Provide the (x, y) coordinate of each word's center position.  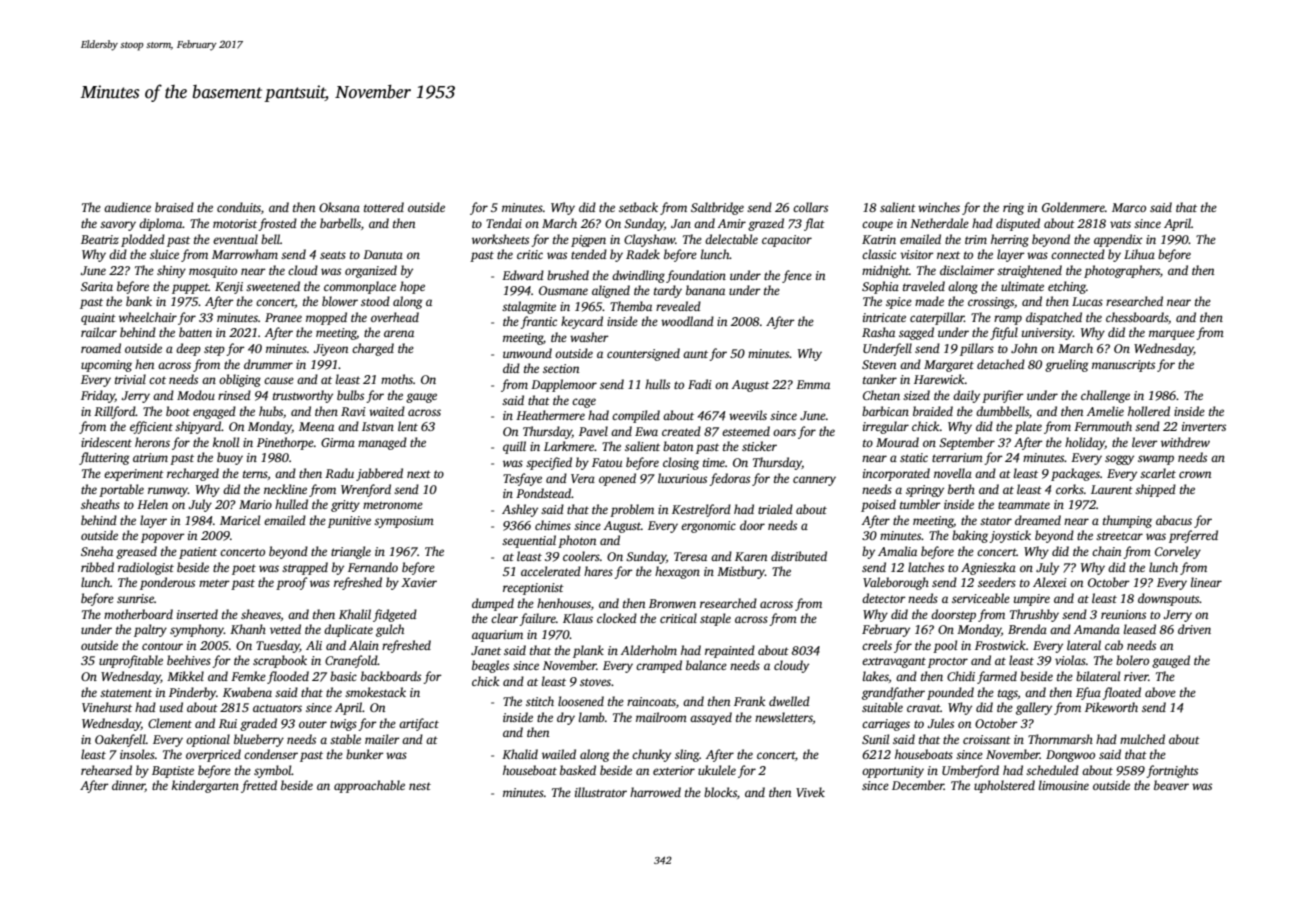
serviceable (981, 598)
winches (939, 207)
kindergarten (205, 786)
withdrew (1185, 442)
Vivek (810, 792)
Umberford (970, 771)
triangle (351, 552)
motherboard (138, 614)
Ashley (520, 510)
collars (810, 207)
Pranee (283, 317)
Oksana (339, 207)
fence (797, 276)
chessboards (1137, 317)
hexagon (677, 572)
